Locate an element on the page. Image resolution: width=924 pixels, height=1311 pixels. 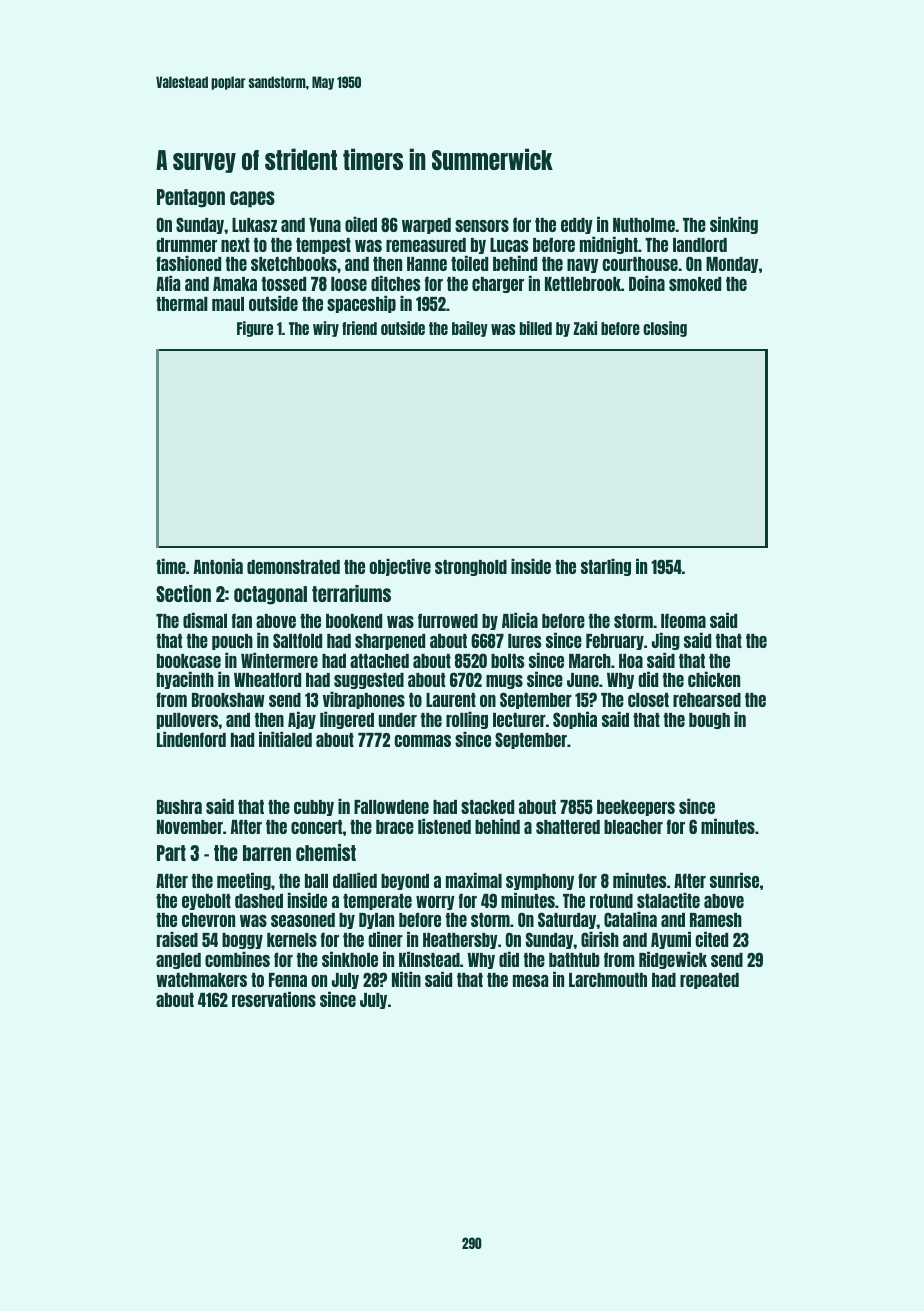
Kettlebrook is located at coordinates (583, 284).
